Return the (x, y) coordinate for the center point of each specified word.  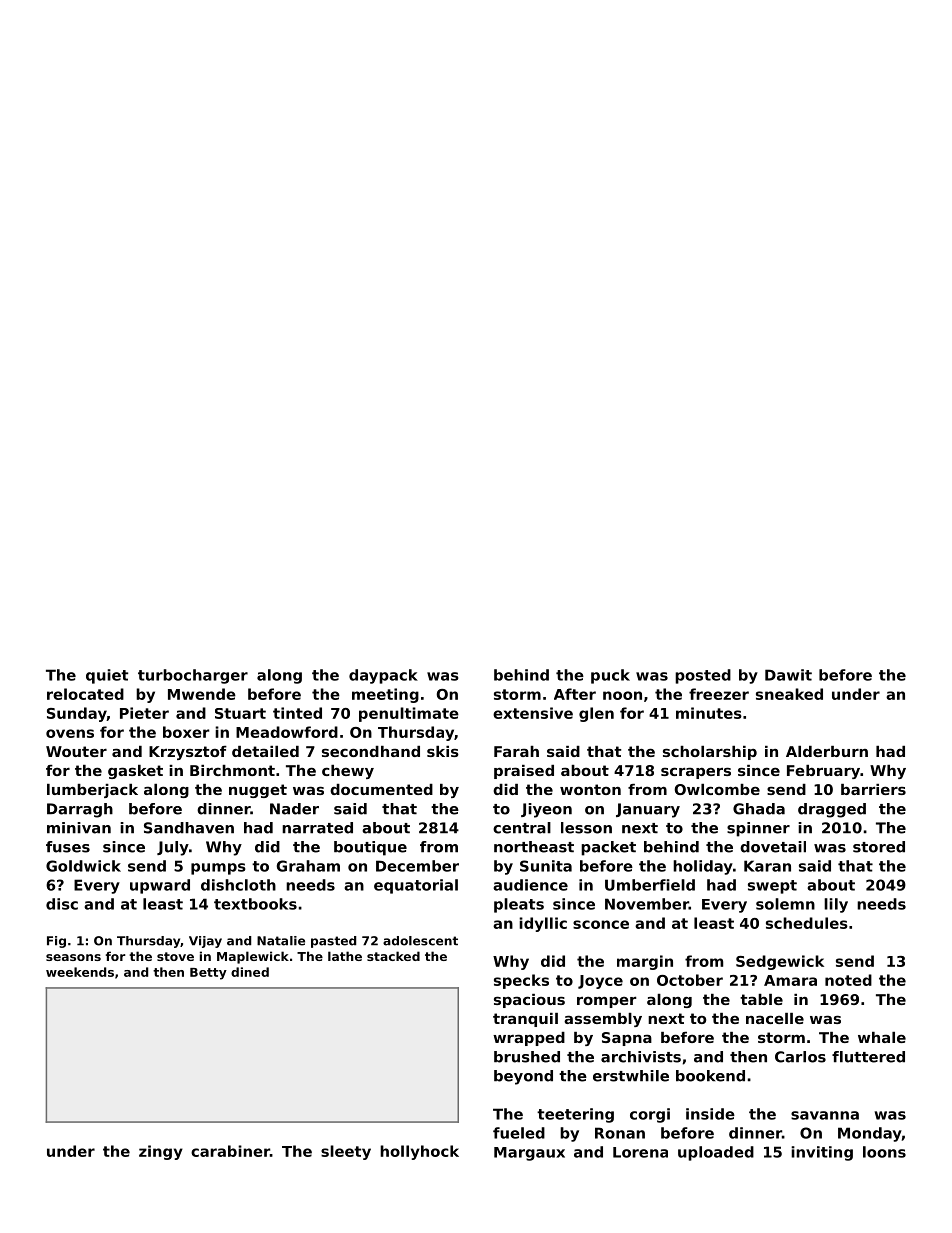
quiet (107, 676)
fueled (519, 1133)
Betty (208, 974)
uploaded (716, 1153)
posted (703, 676)
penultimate (409, 714)
